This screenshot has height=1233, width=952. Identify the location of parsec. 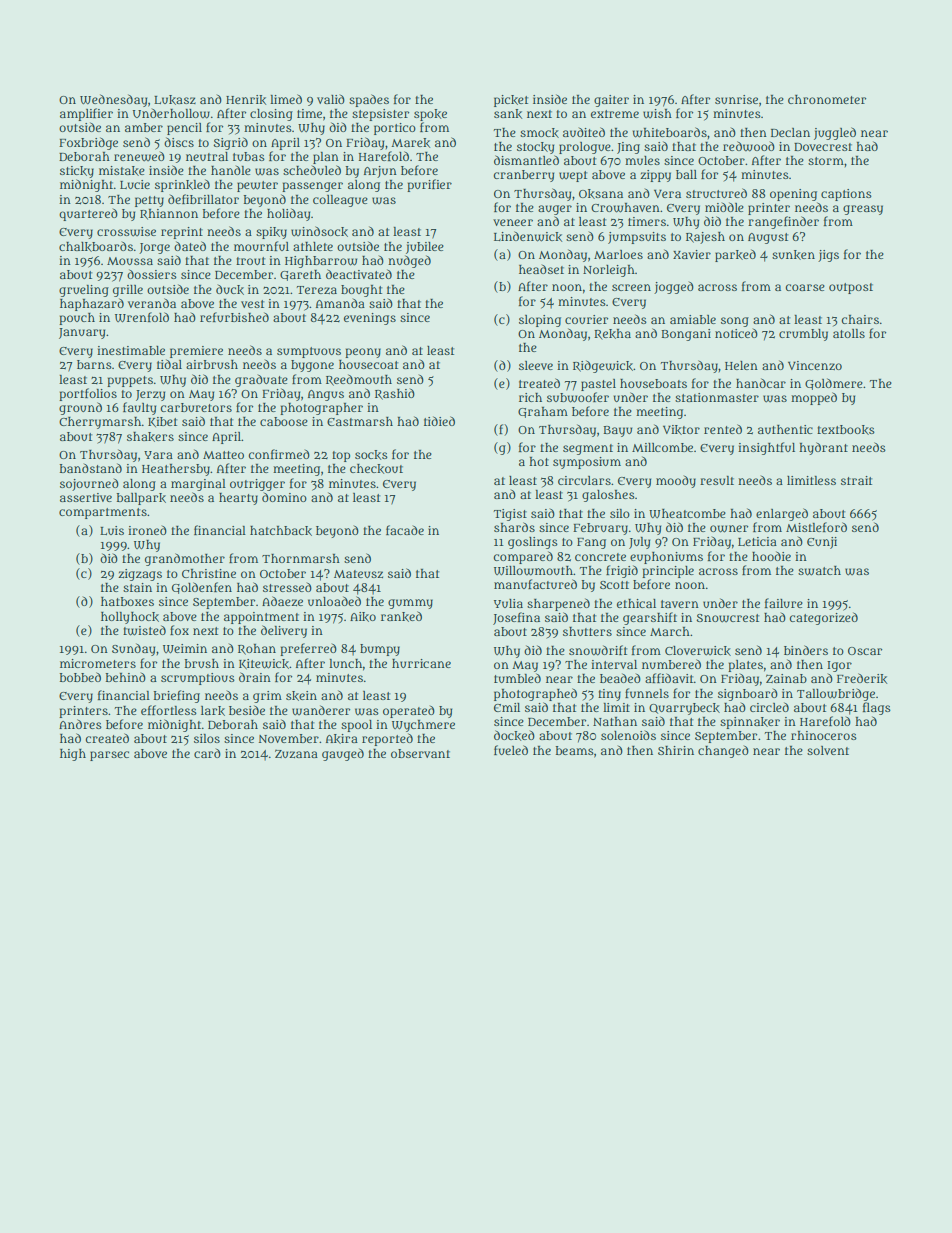
(109, 756).
